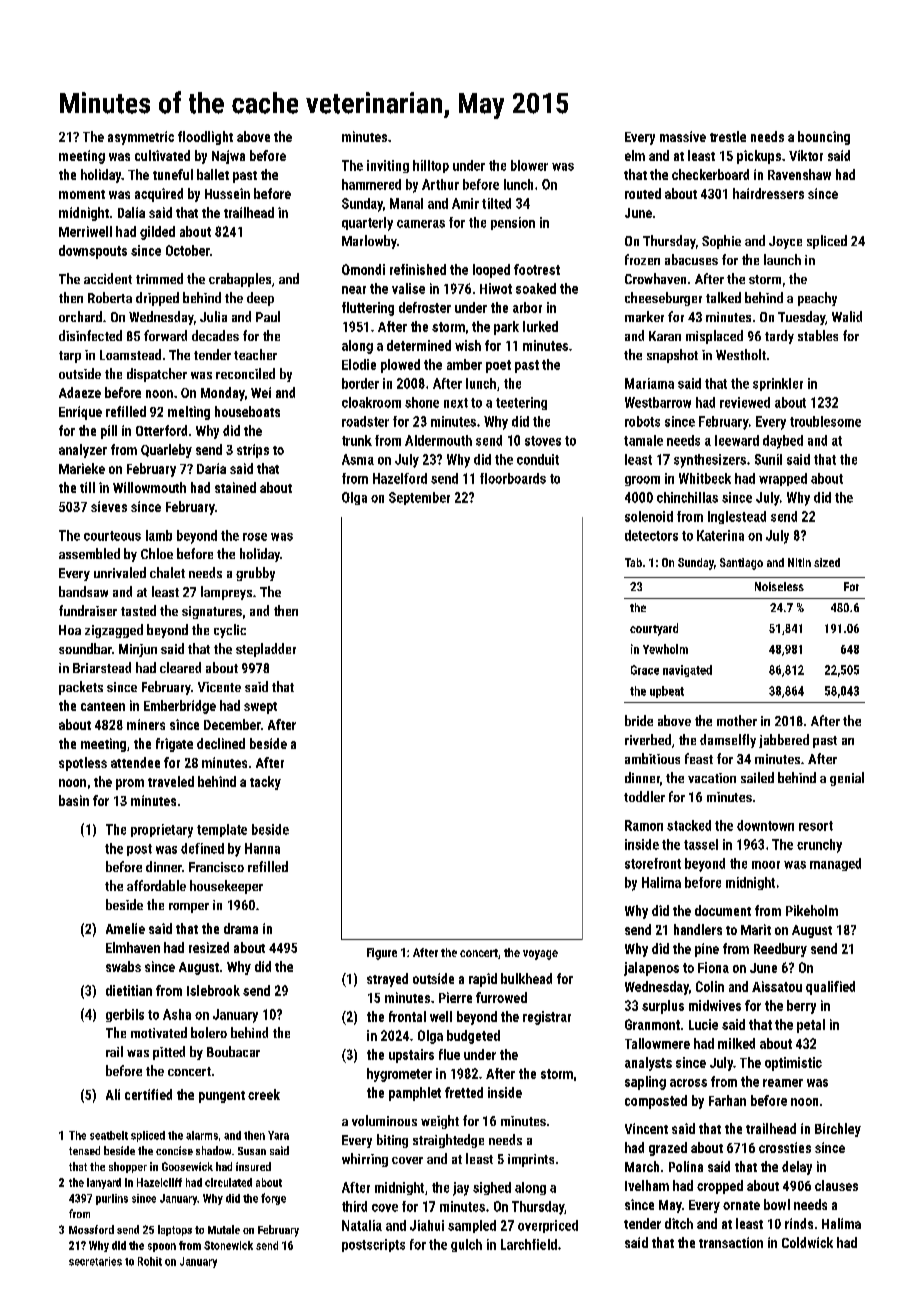 This screenshot has width=924, height=1308. What do you see at coordinates (382, 954) in the screenshot?
I see `Figure` at bounding box center [382, 954].
